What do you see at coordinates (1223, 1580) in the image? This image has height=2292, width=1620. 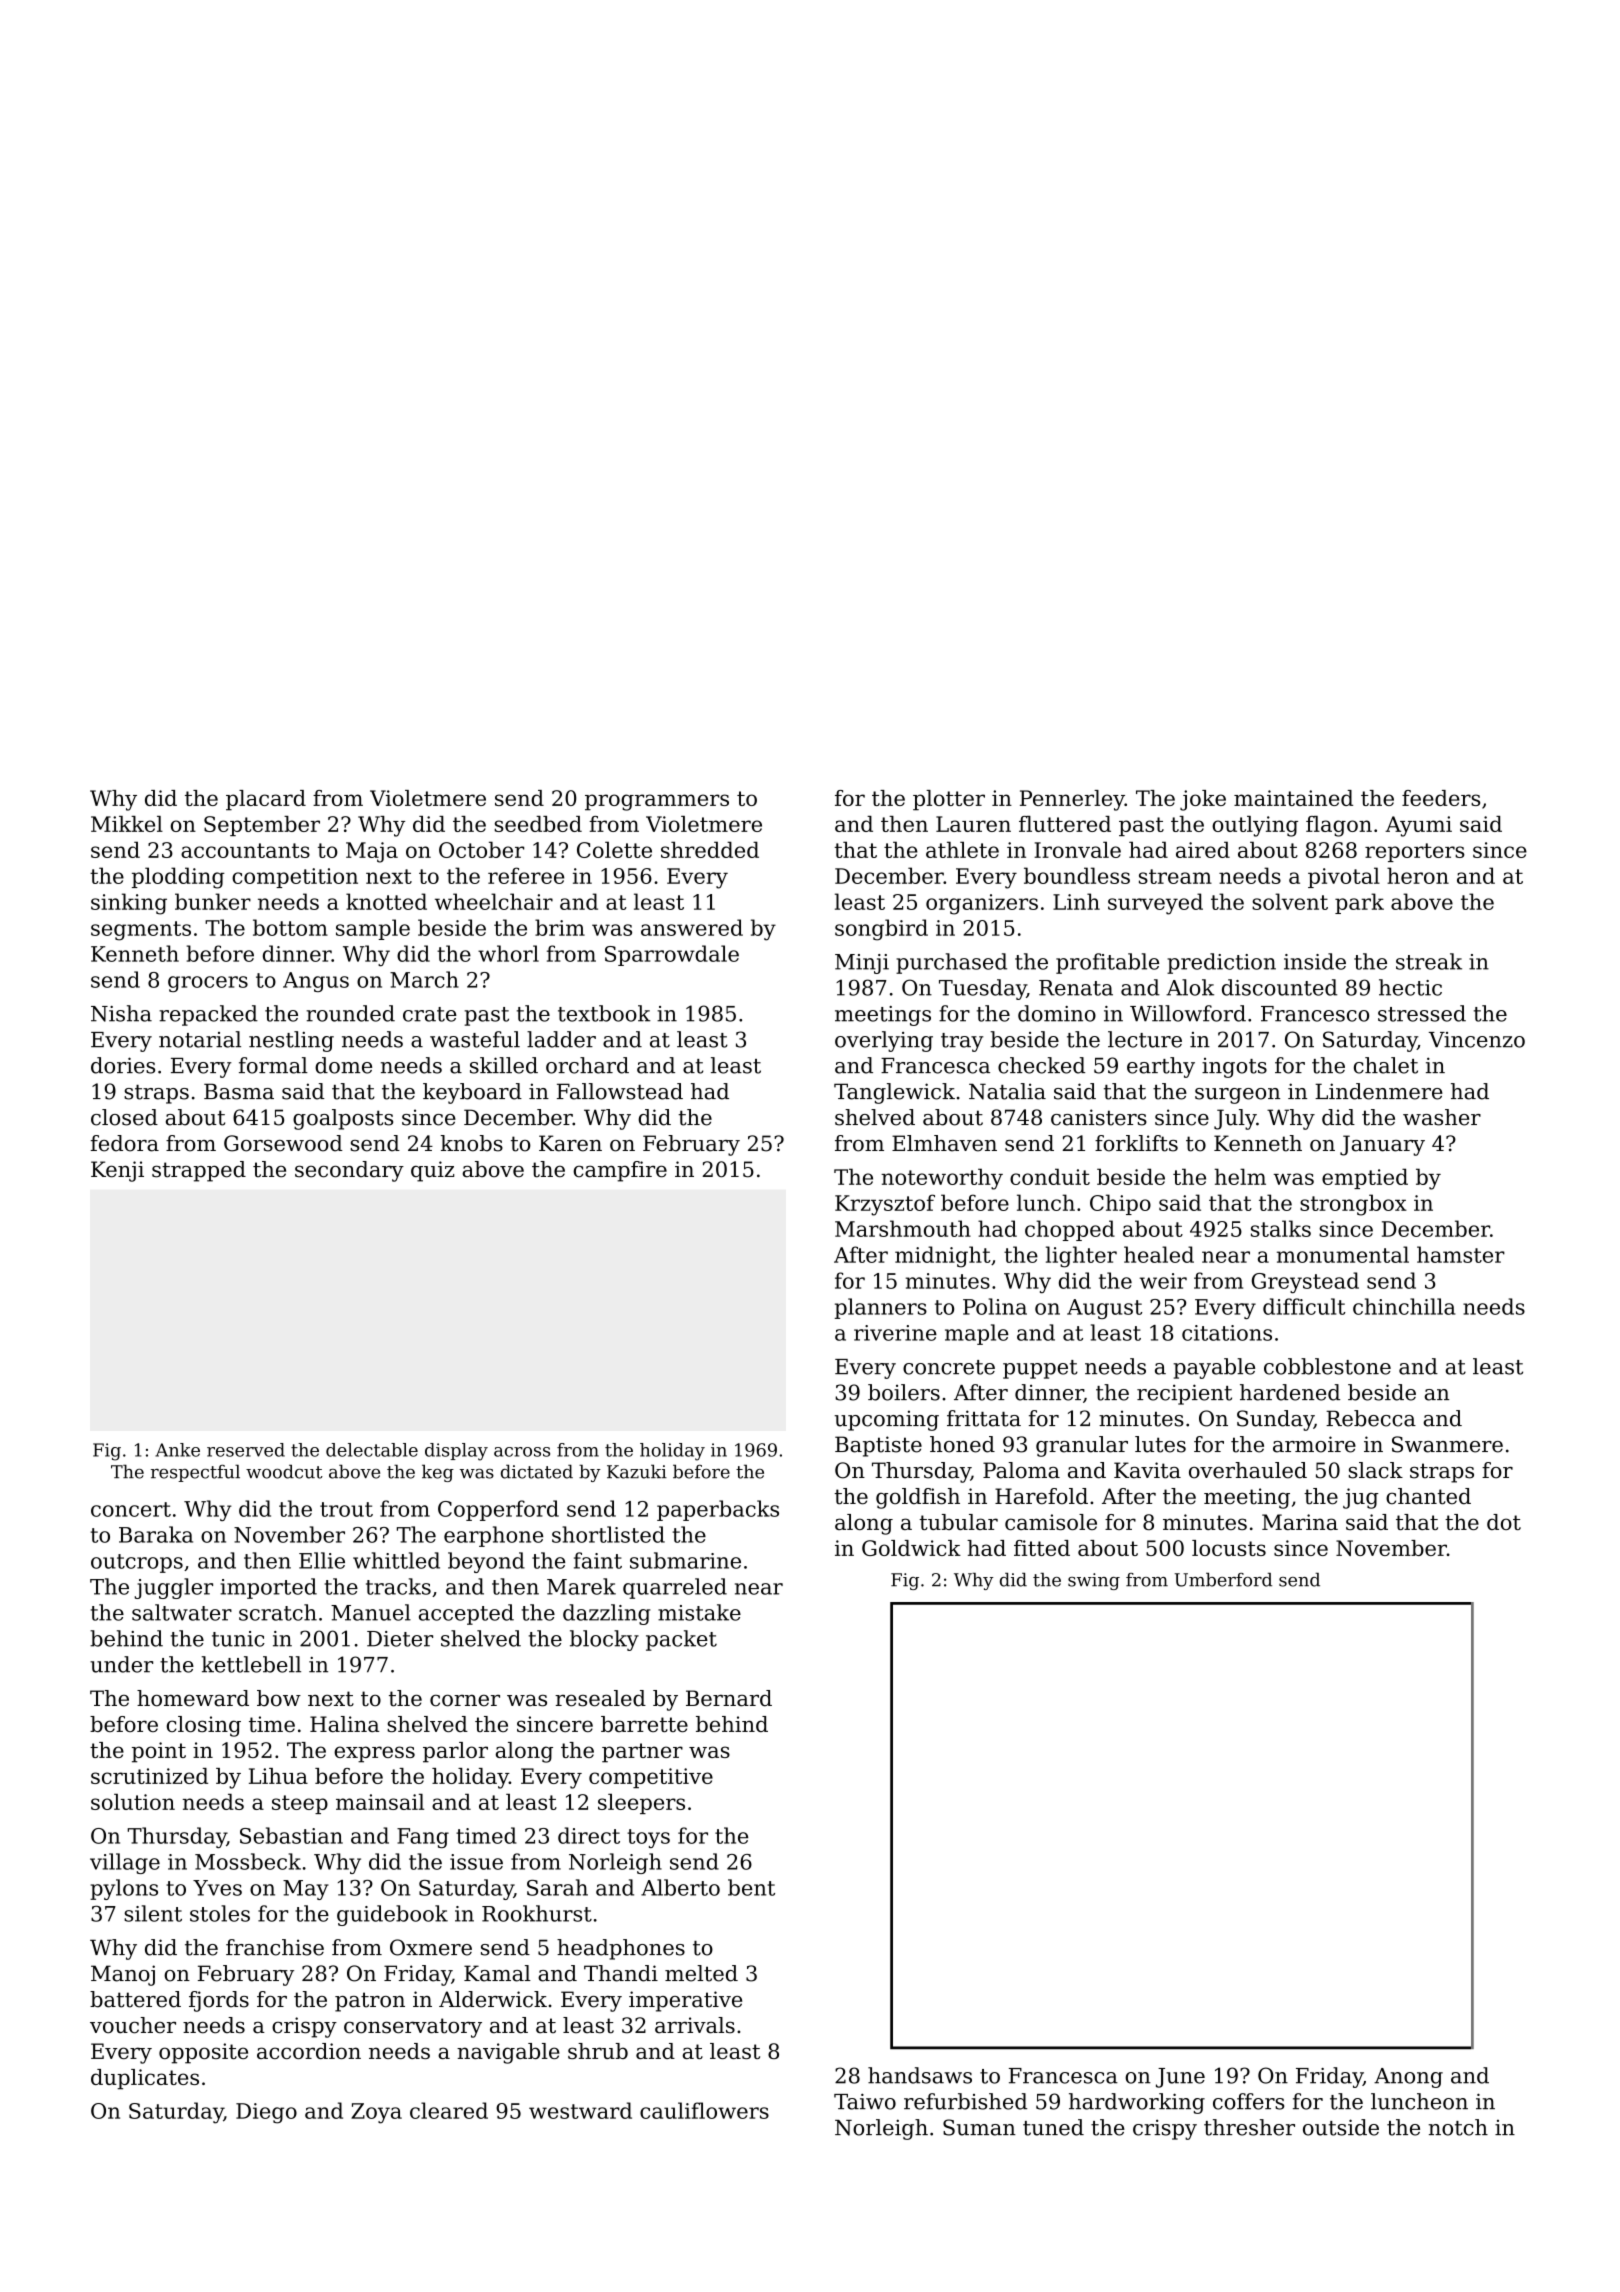 I see `Umberford` at bounding box center [1223, 1580].
